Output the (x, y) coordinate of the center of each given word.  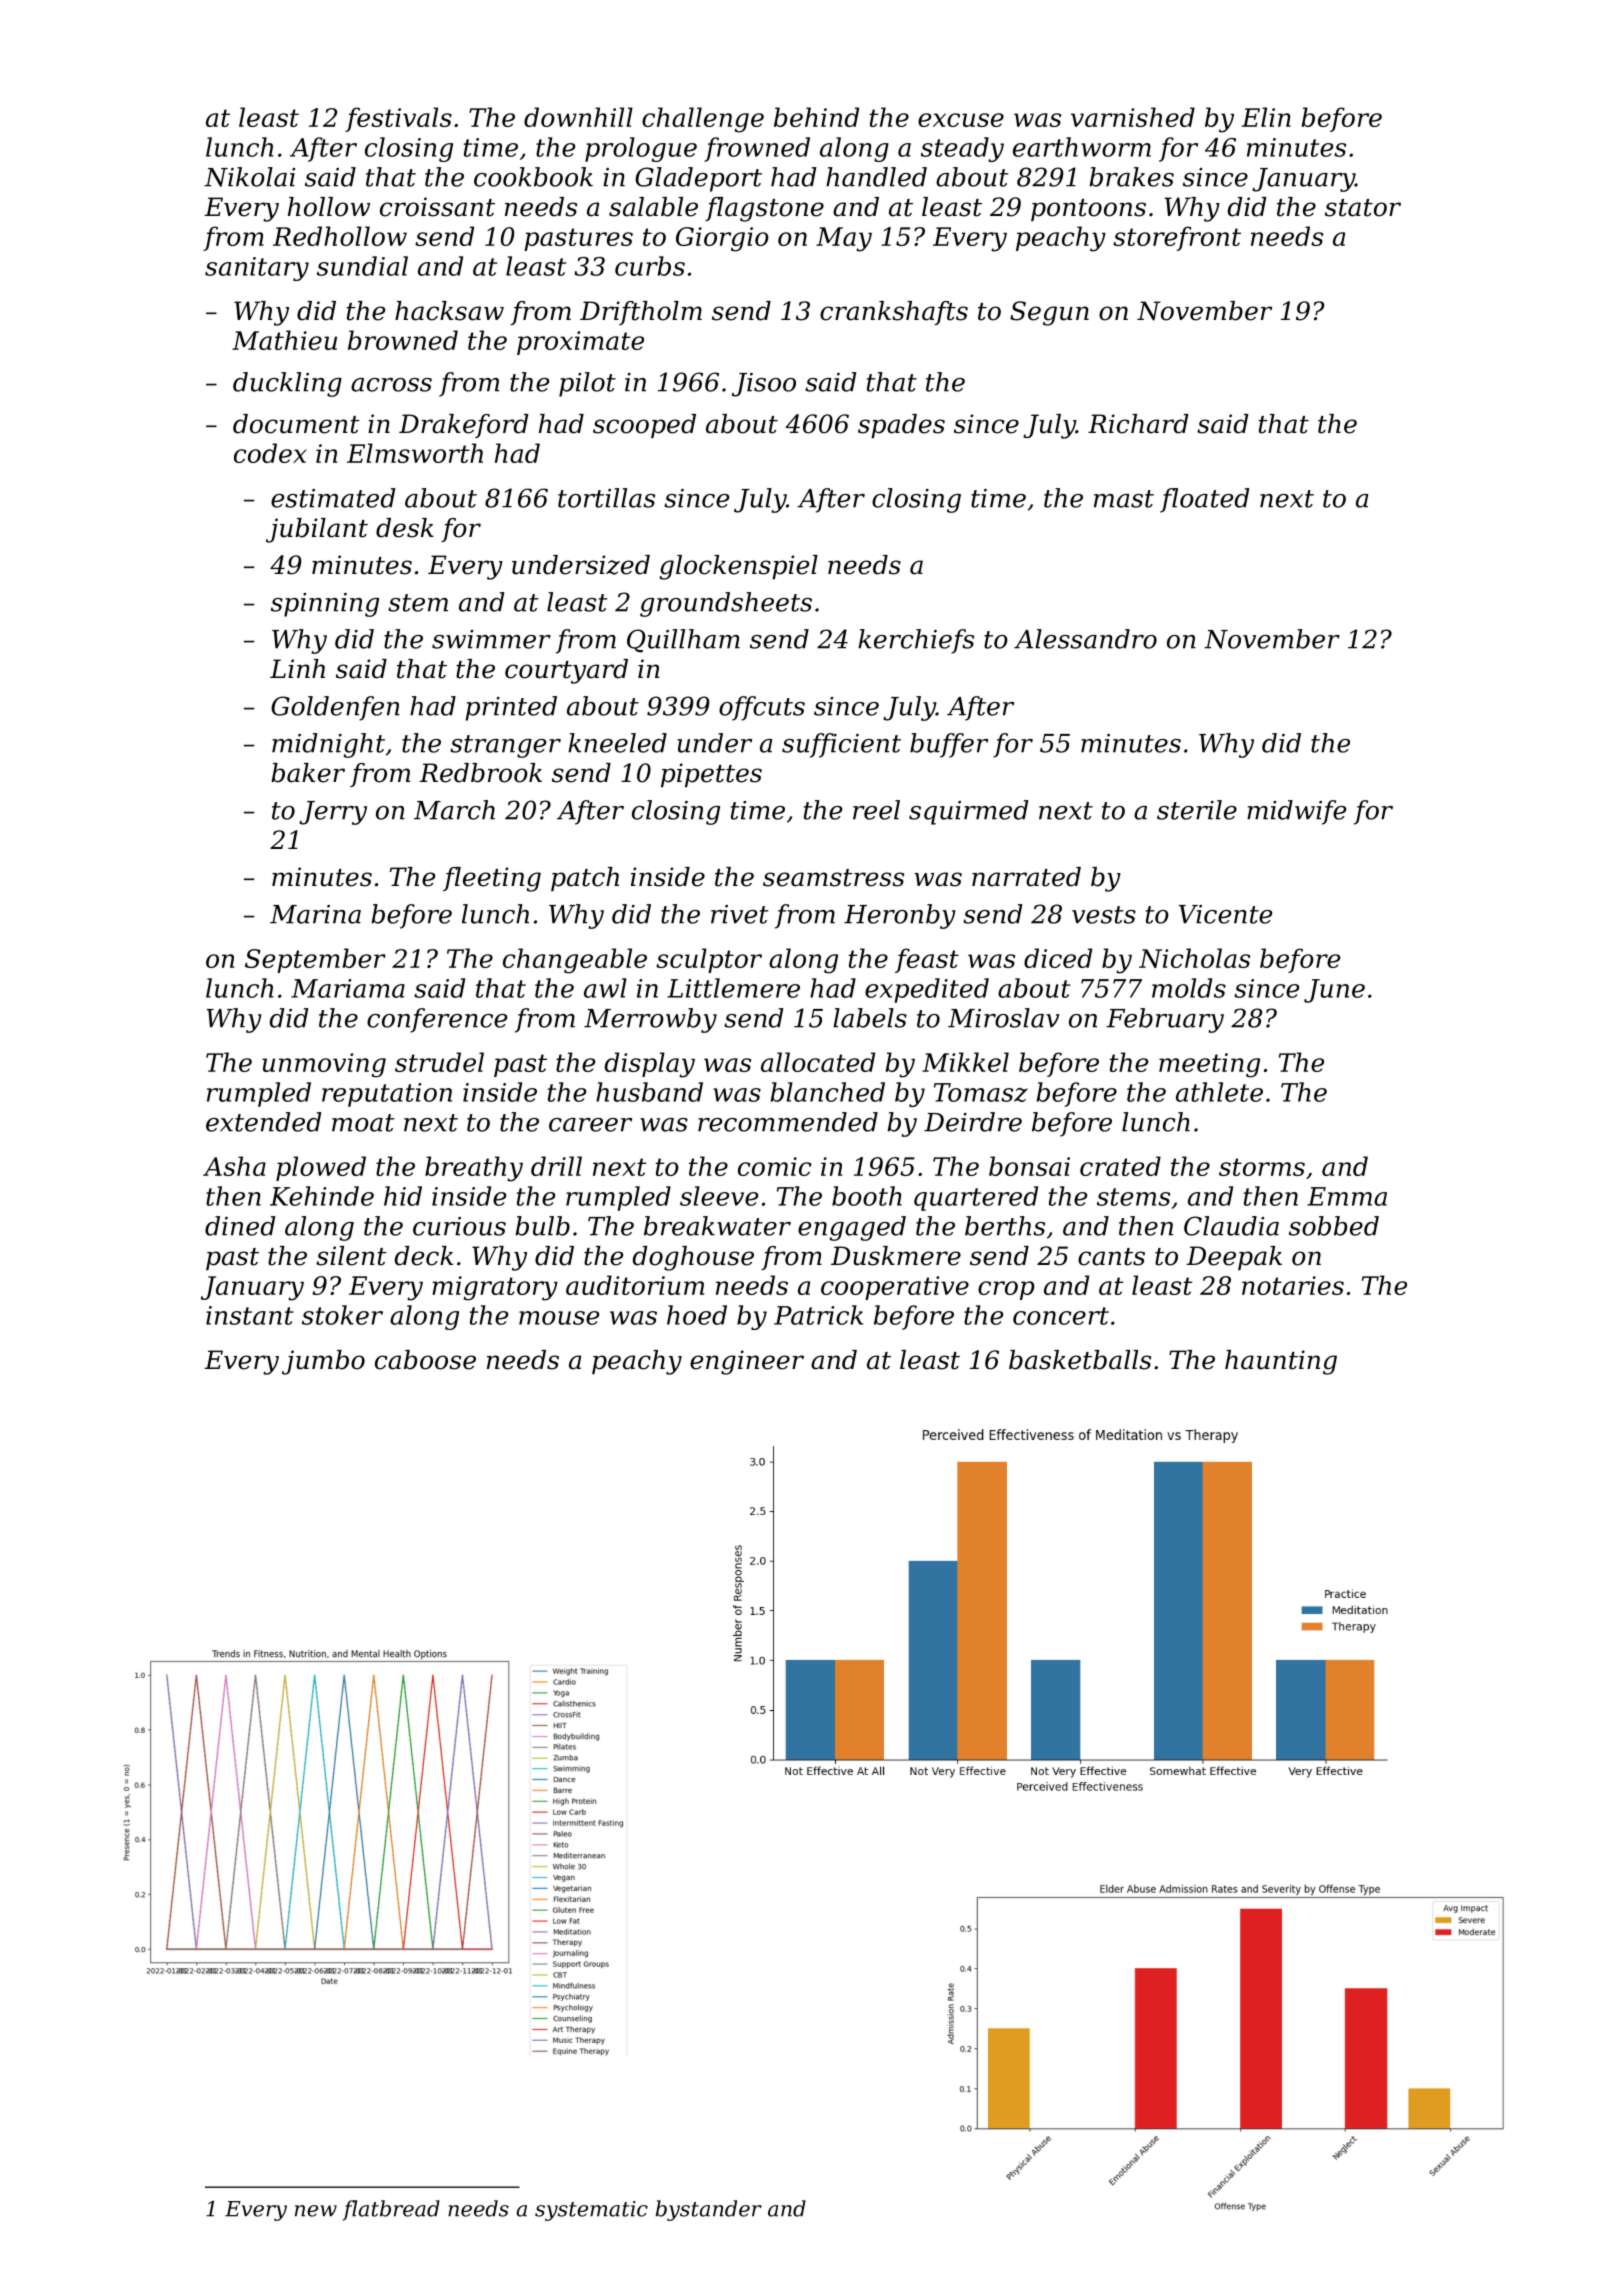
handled (876, 177)
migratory (495, 1288)
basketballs (1080, 1360)
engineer (747, 1362)
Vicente (1225, 914)
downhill (578, 117)
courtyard (566, 671)
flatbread (391, 2210)
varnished (1133, 117)
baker (308, 773)
